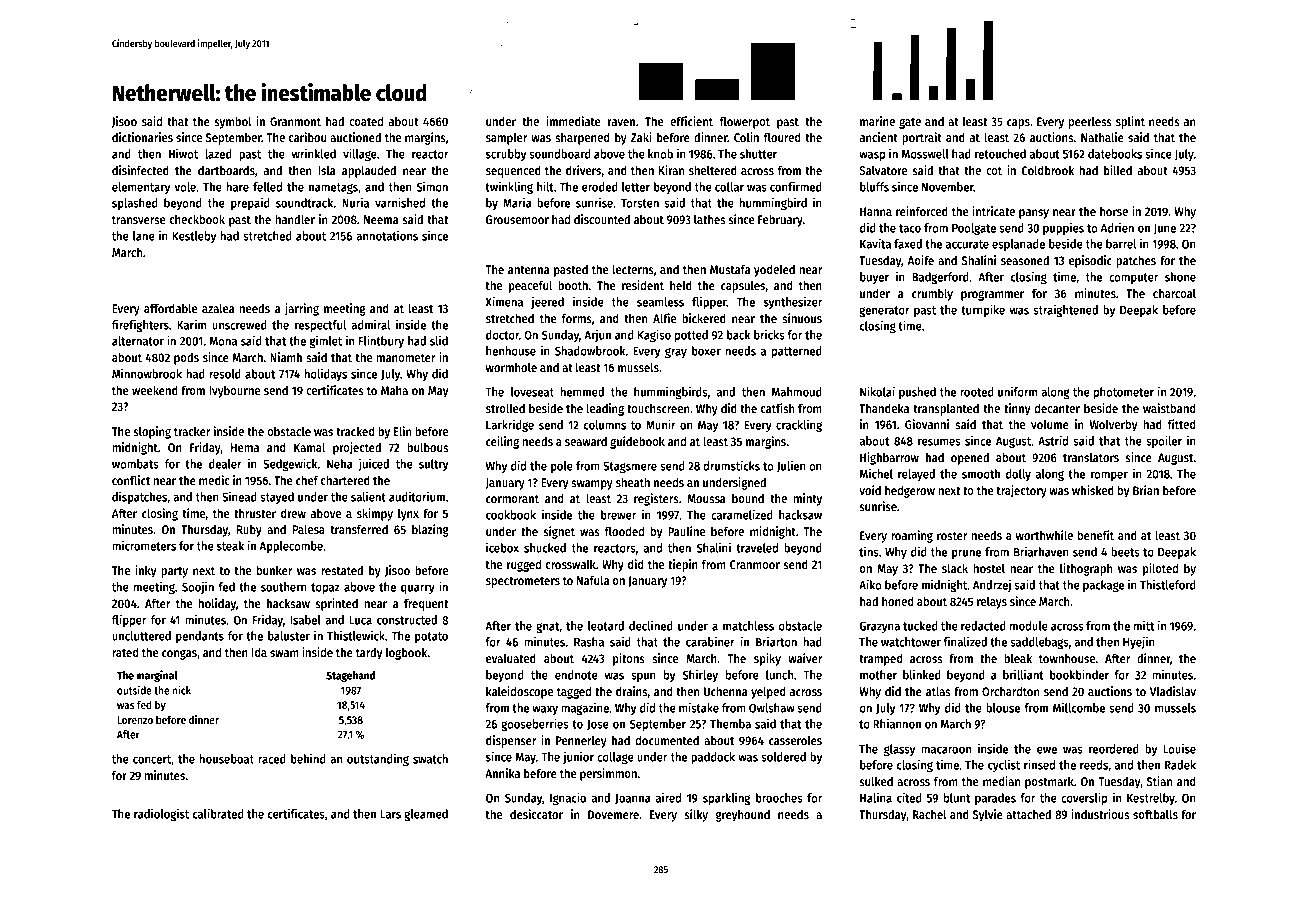 This screenshot has height=924, width=1308. Describe the element at coordinates (536, 814) in the screenshot. I see `desiccator` at that location.
